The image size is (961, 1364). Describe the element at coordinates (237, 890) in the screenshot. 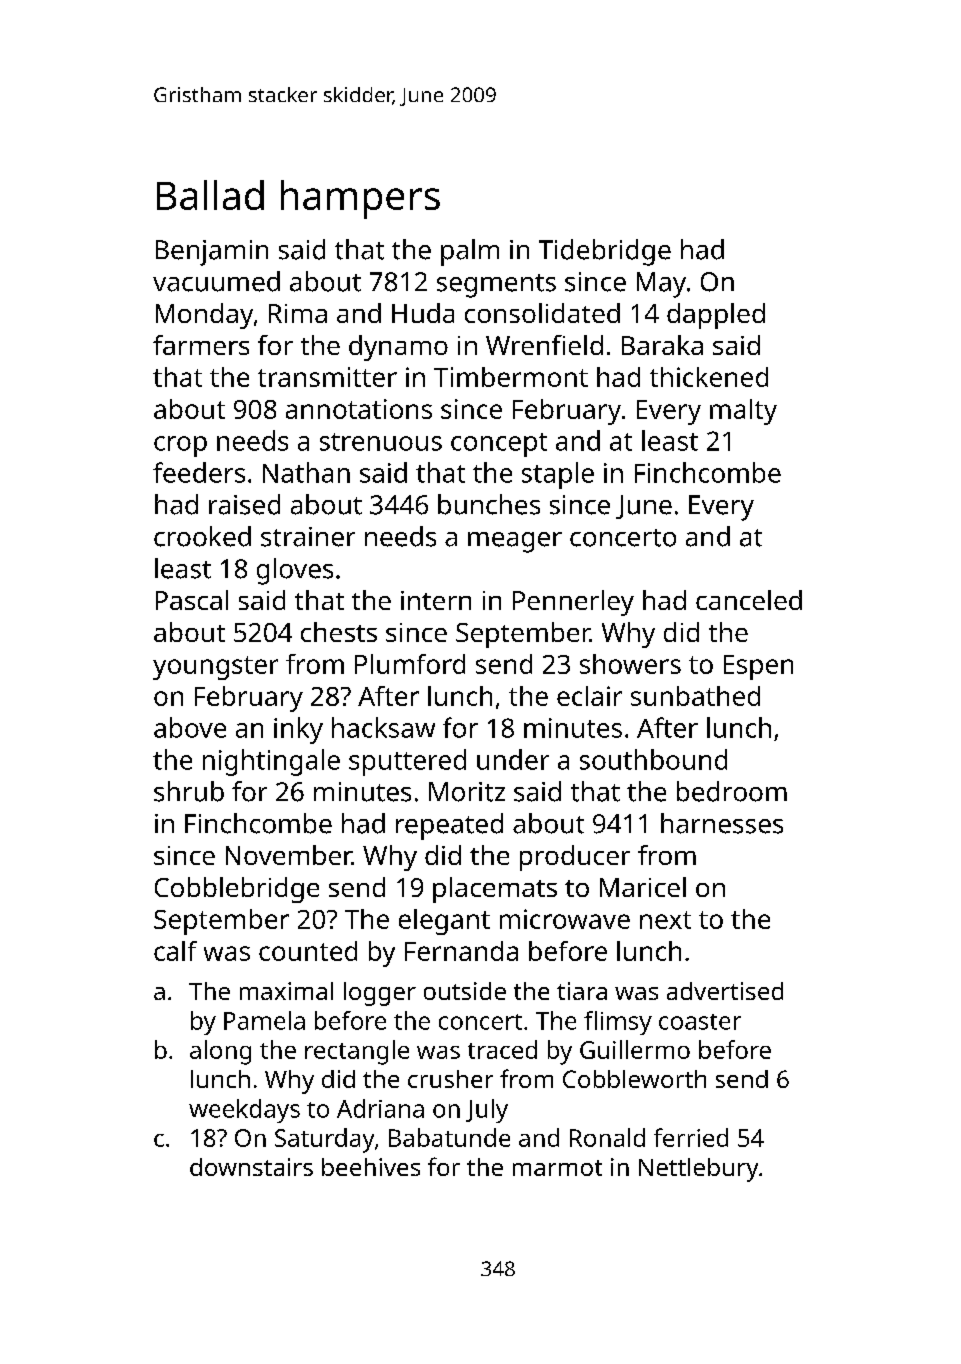

I see `Cobblebridge` at that location.
